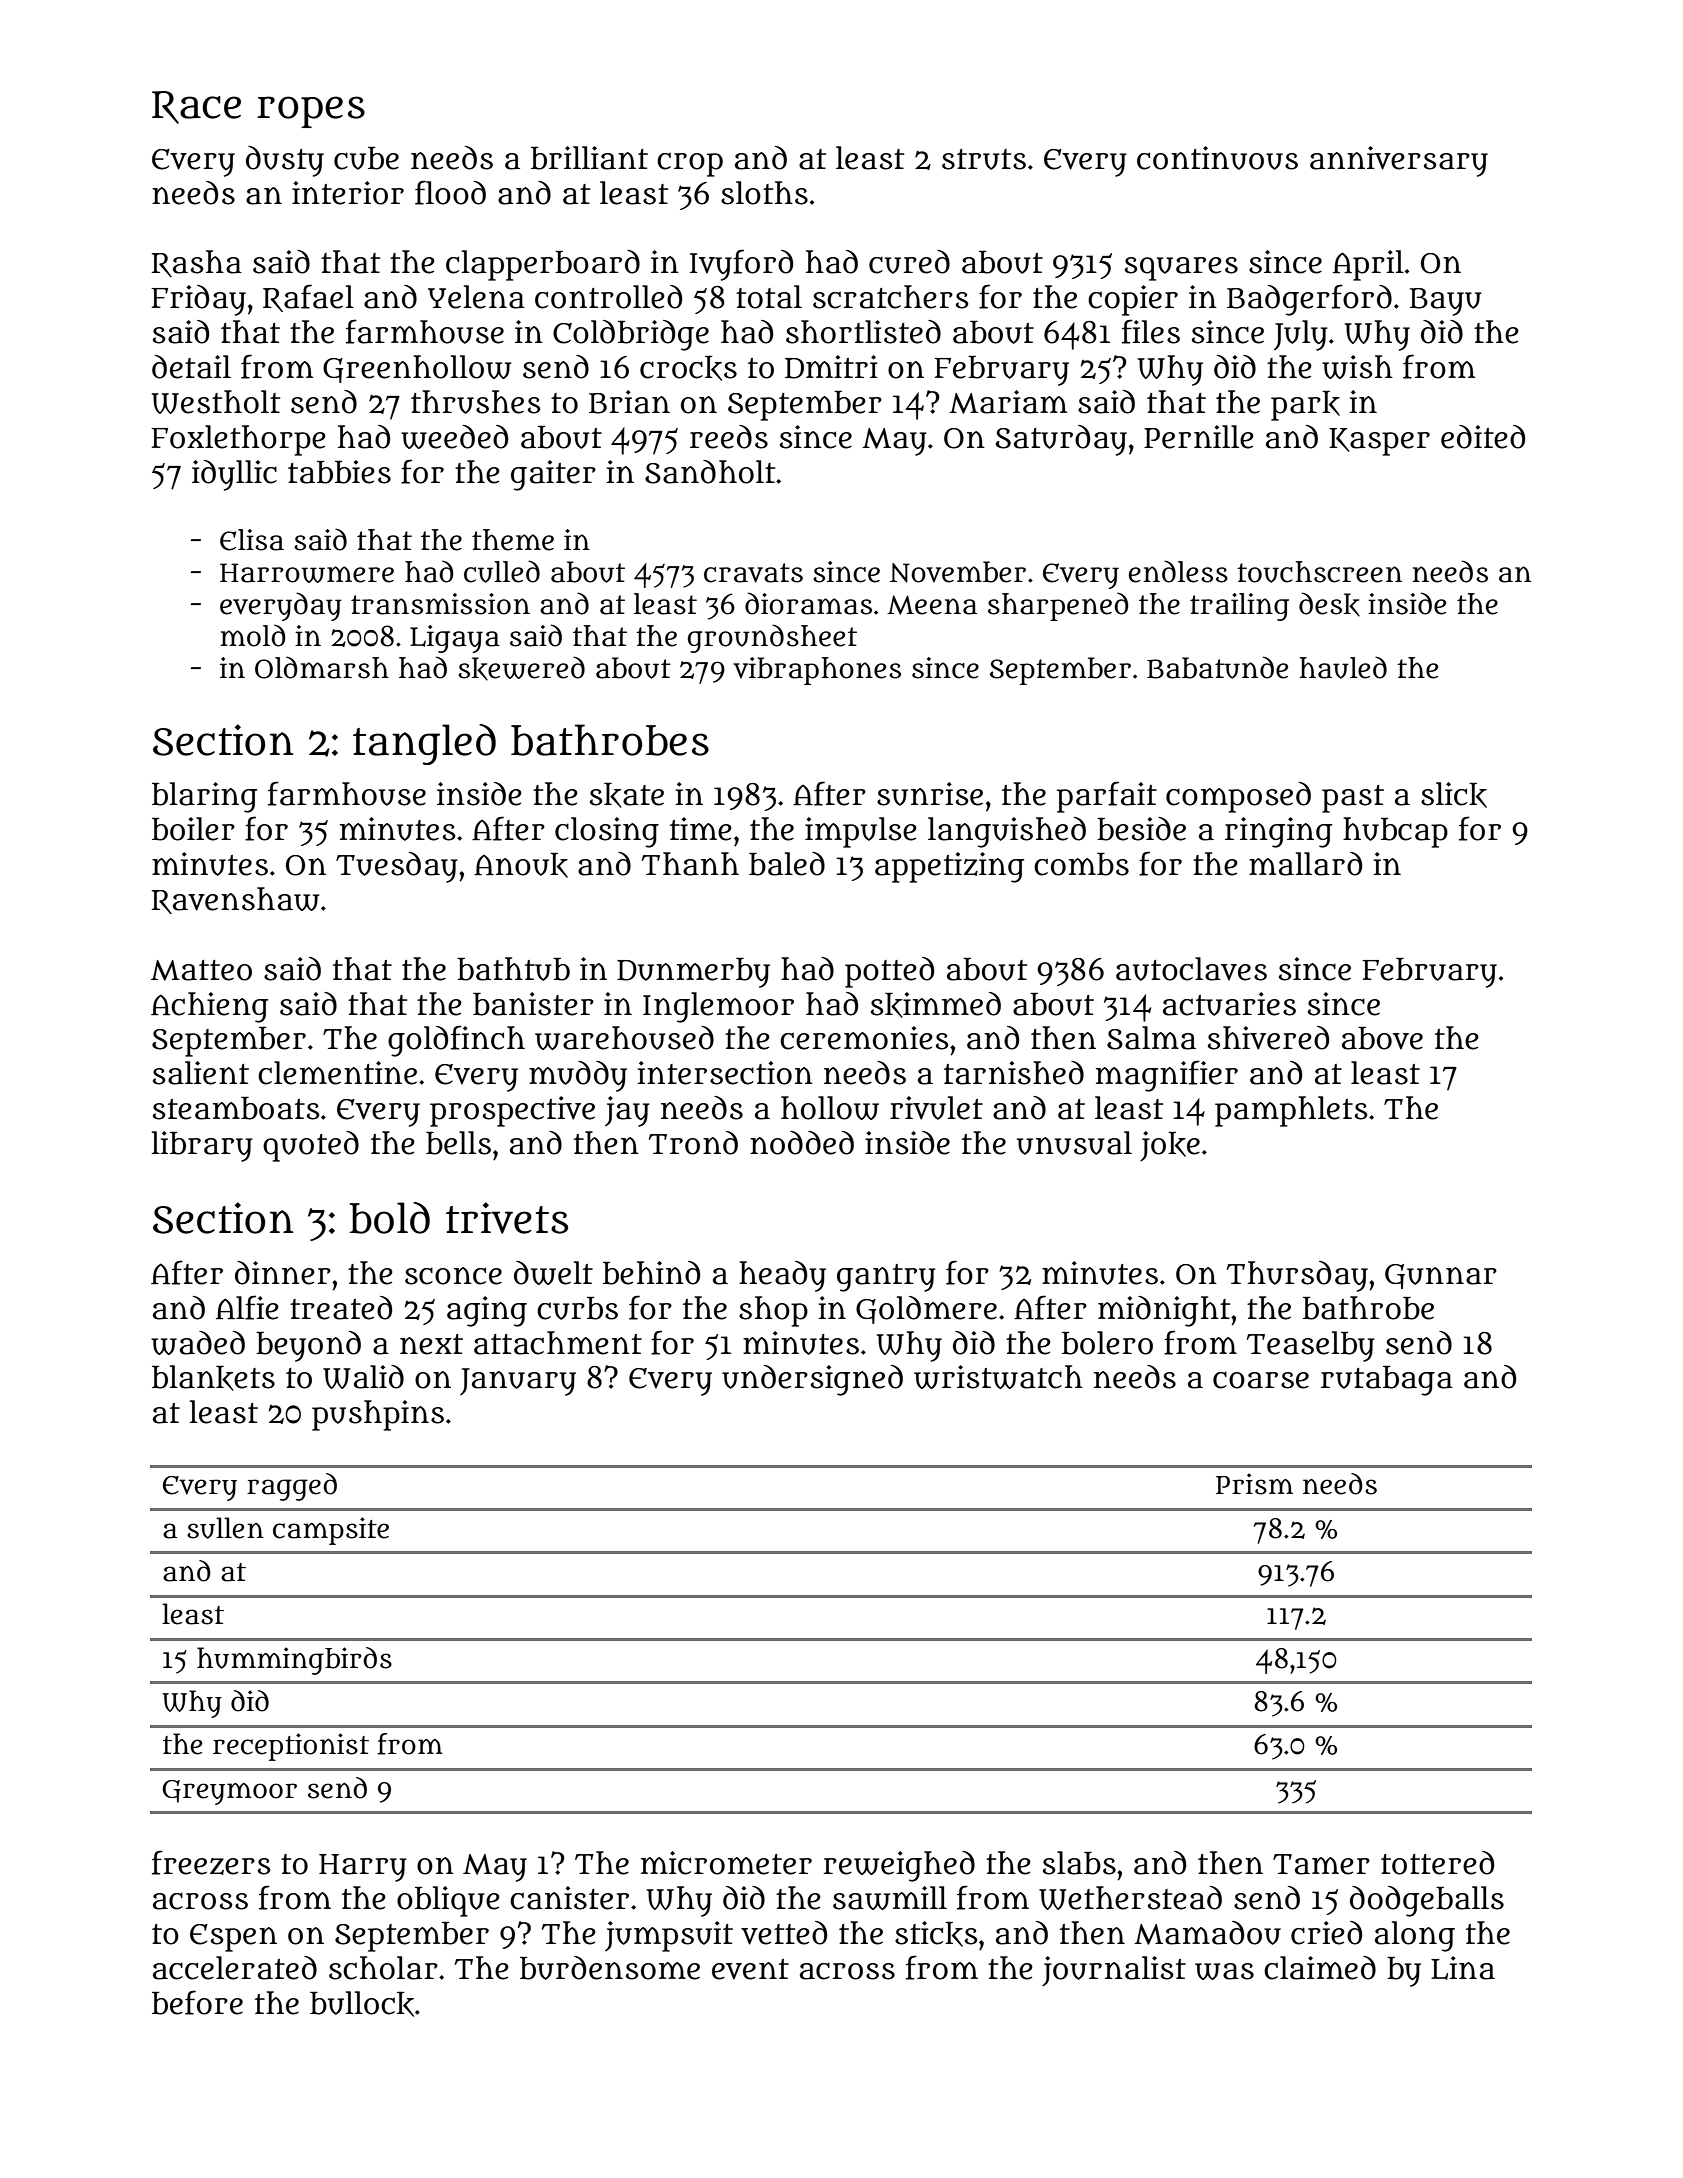 This page has height=2178, width=1683. I want to click on Race, so click(196, 107).
